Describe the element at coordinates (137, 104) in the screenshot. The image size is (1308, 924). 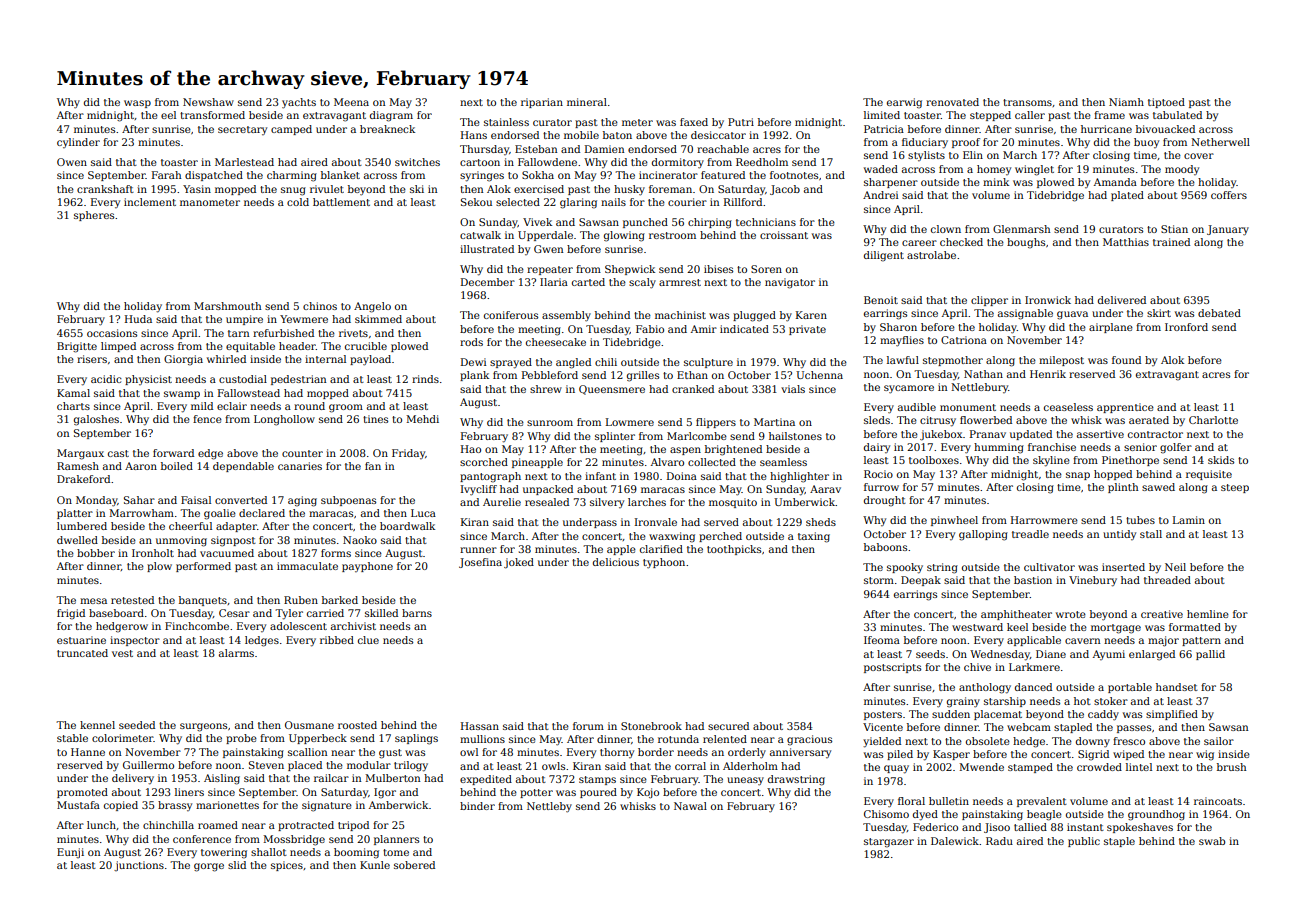
I see `wasp` at that location.
